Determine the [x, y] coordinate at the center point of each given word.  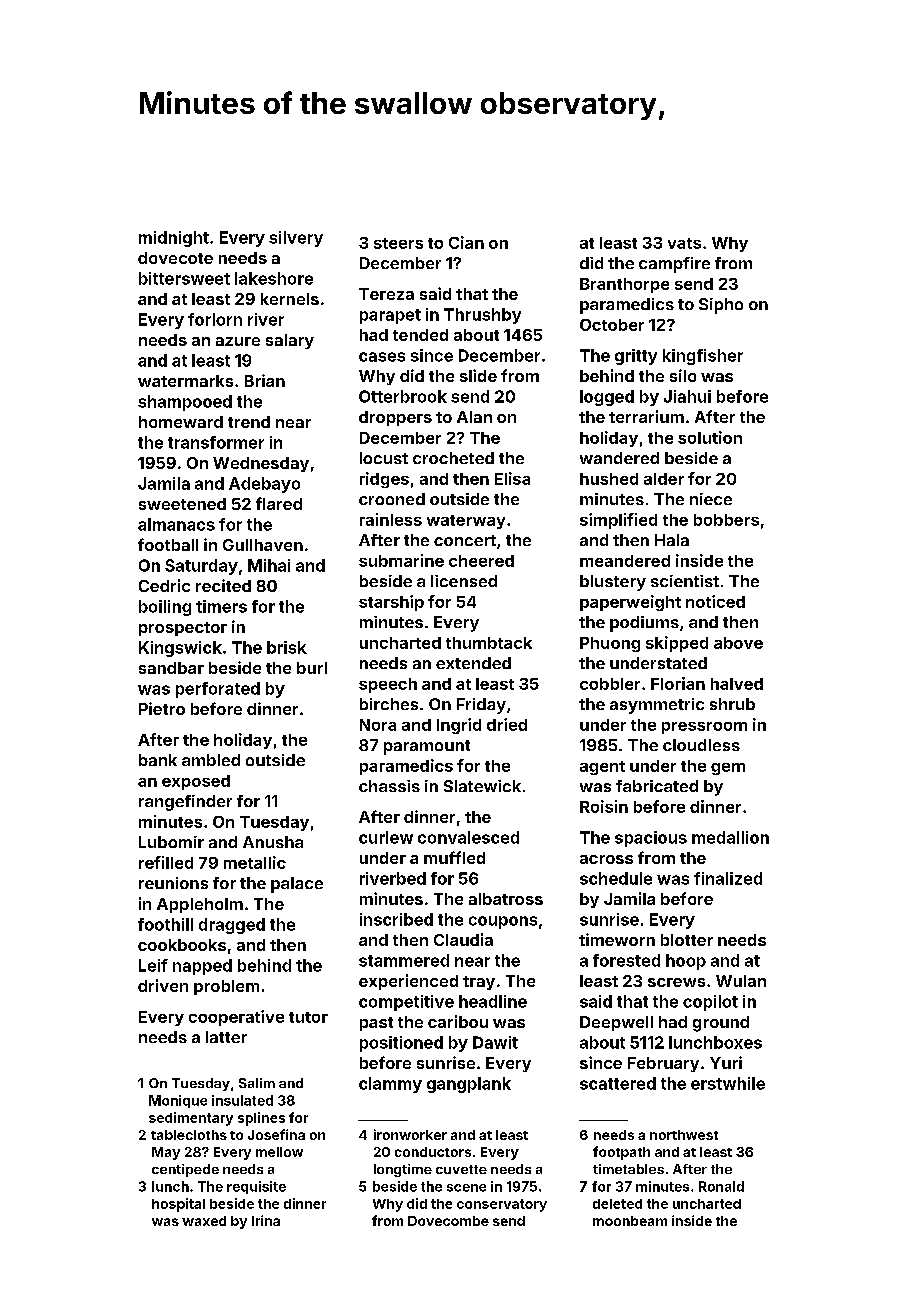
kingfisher [703, 357]
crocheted [453, 458]
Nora [378, 725]
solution [710, 437]
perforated [218, 690]
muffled [454, 857]
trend [249, 422]
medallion [730, 837]
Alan [474, 417]
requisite [256, 1187]
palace [297, 885]
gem [728, 769]
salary [290, 341]
